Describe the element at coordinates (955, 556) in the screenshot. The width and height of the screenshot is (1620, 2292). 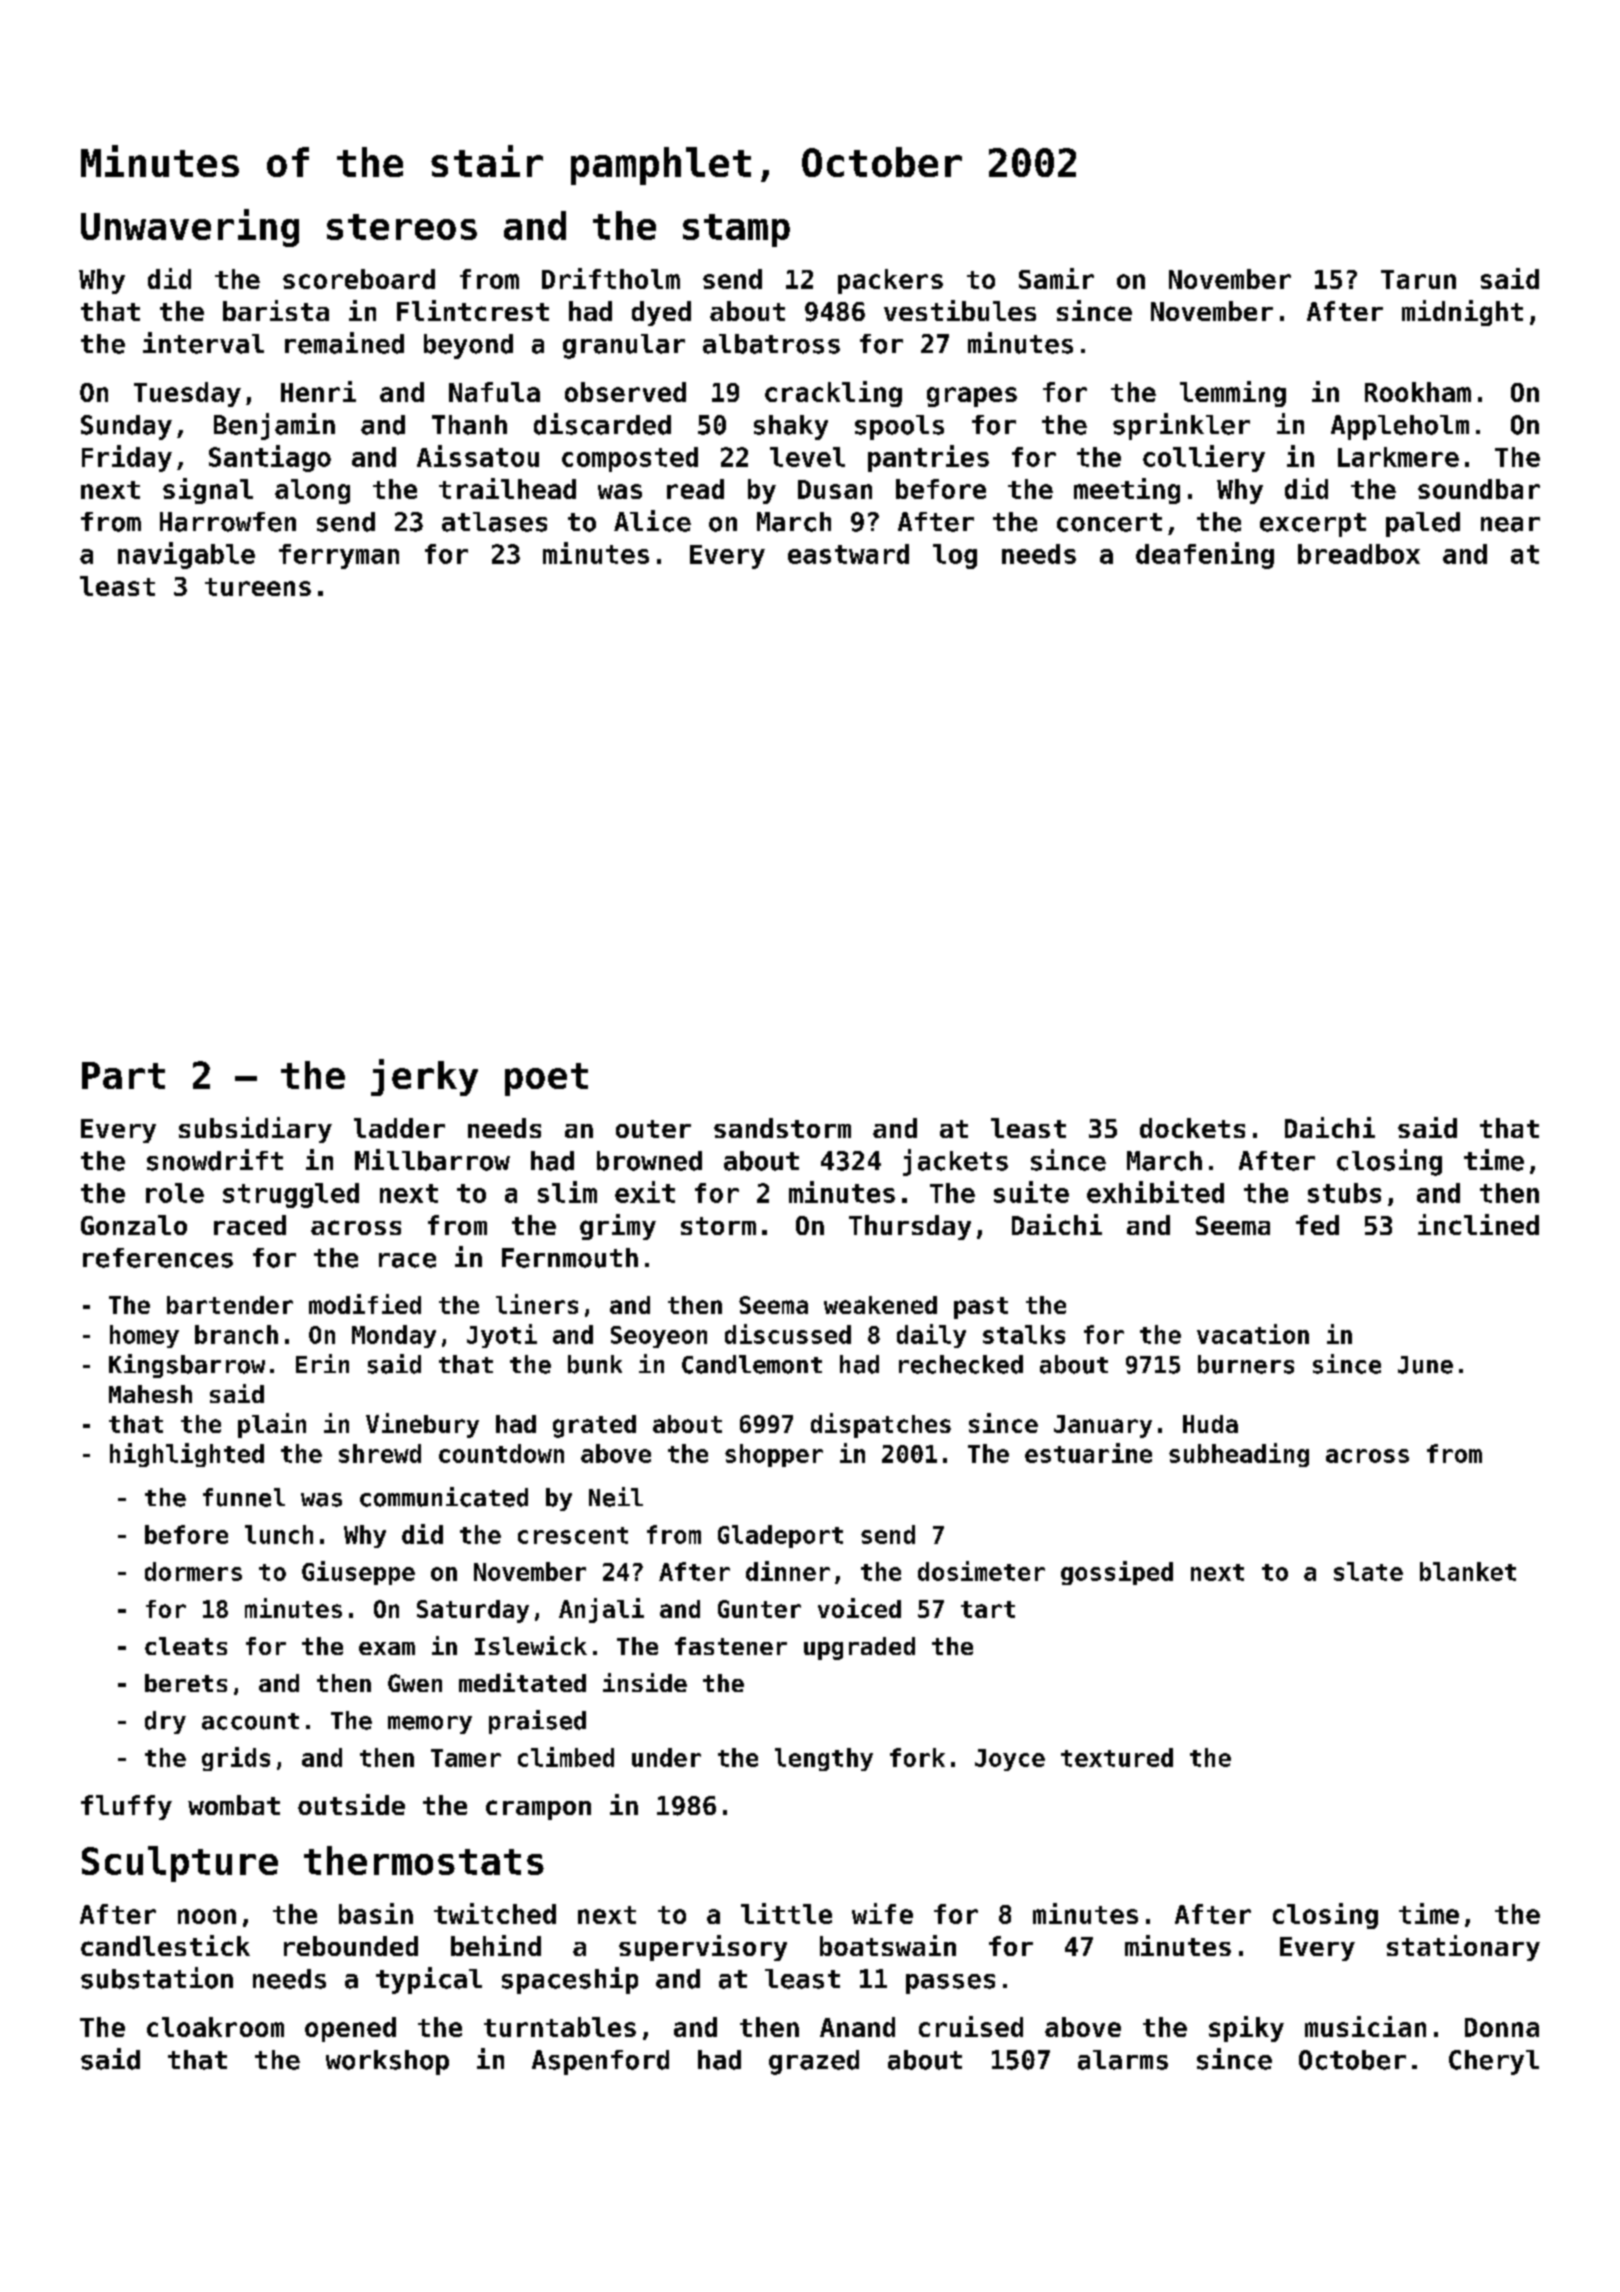
I see `log` at that location.
